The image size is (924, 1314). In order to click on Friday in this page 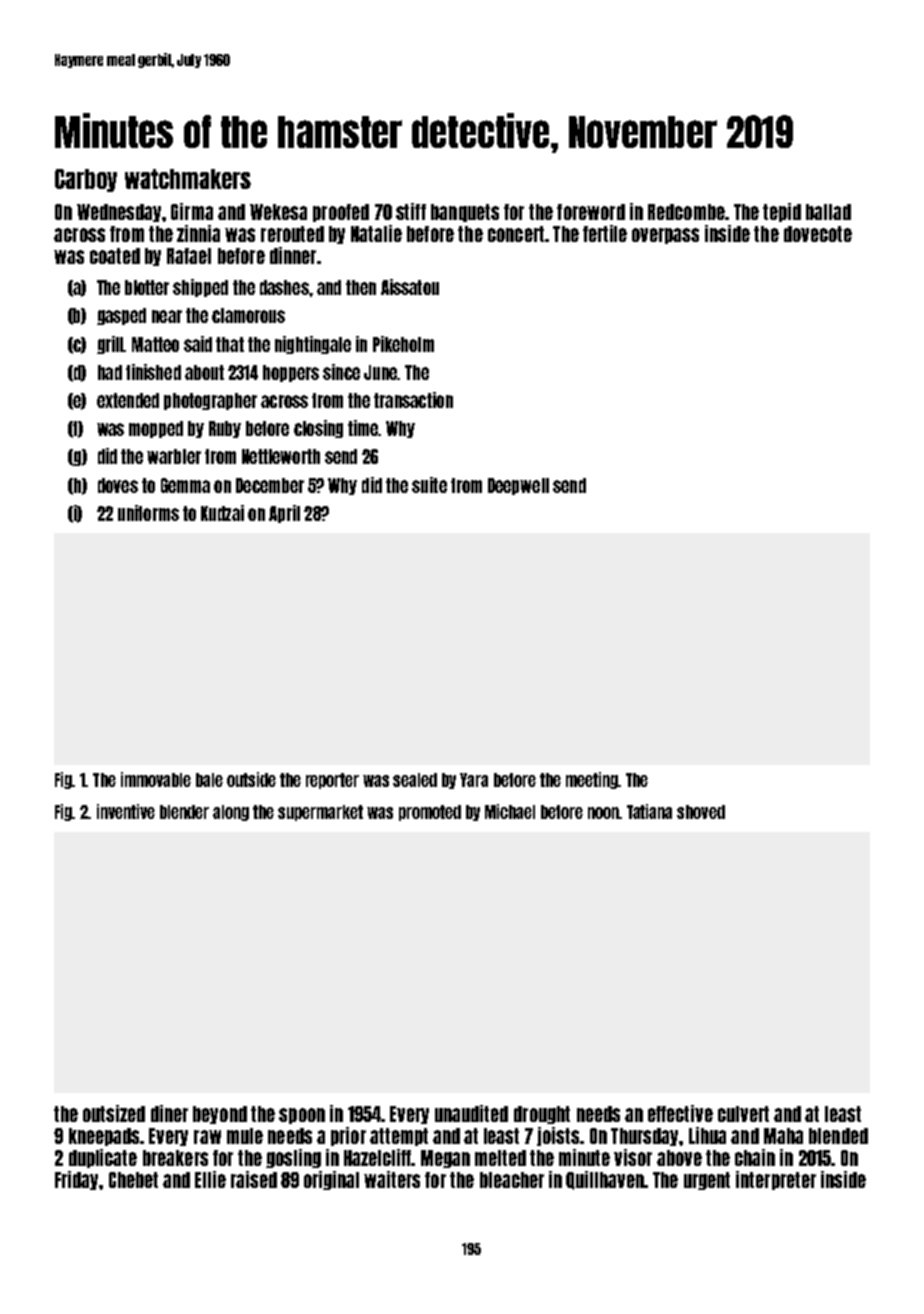, I will do `click(76, 1180)`.
